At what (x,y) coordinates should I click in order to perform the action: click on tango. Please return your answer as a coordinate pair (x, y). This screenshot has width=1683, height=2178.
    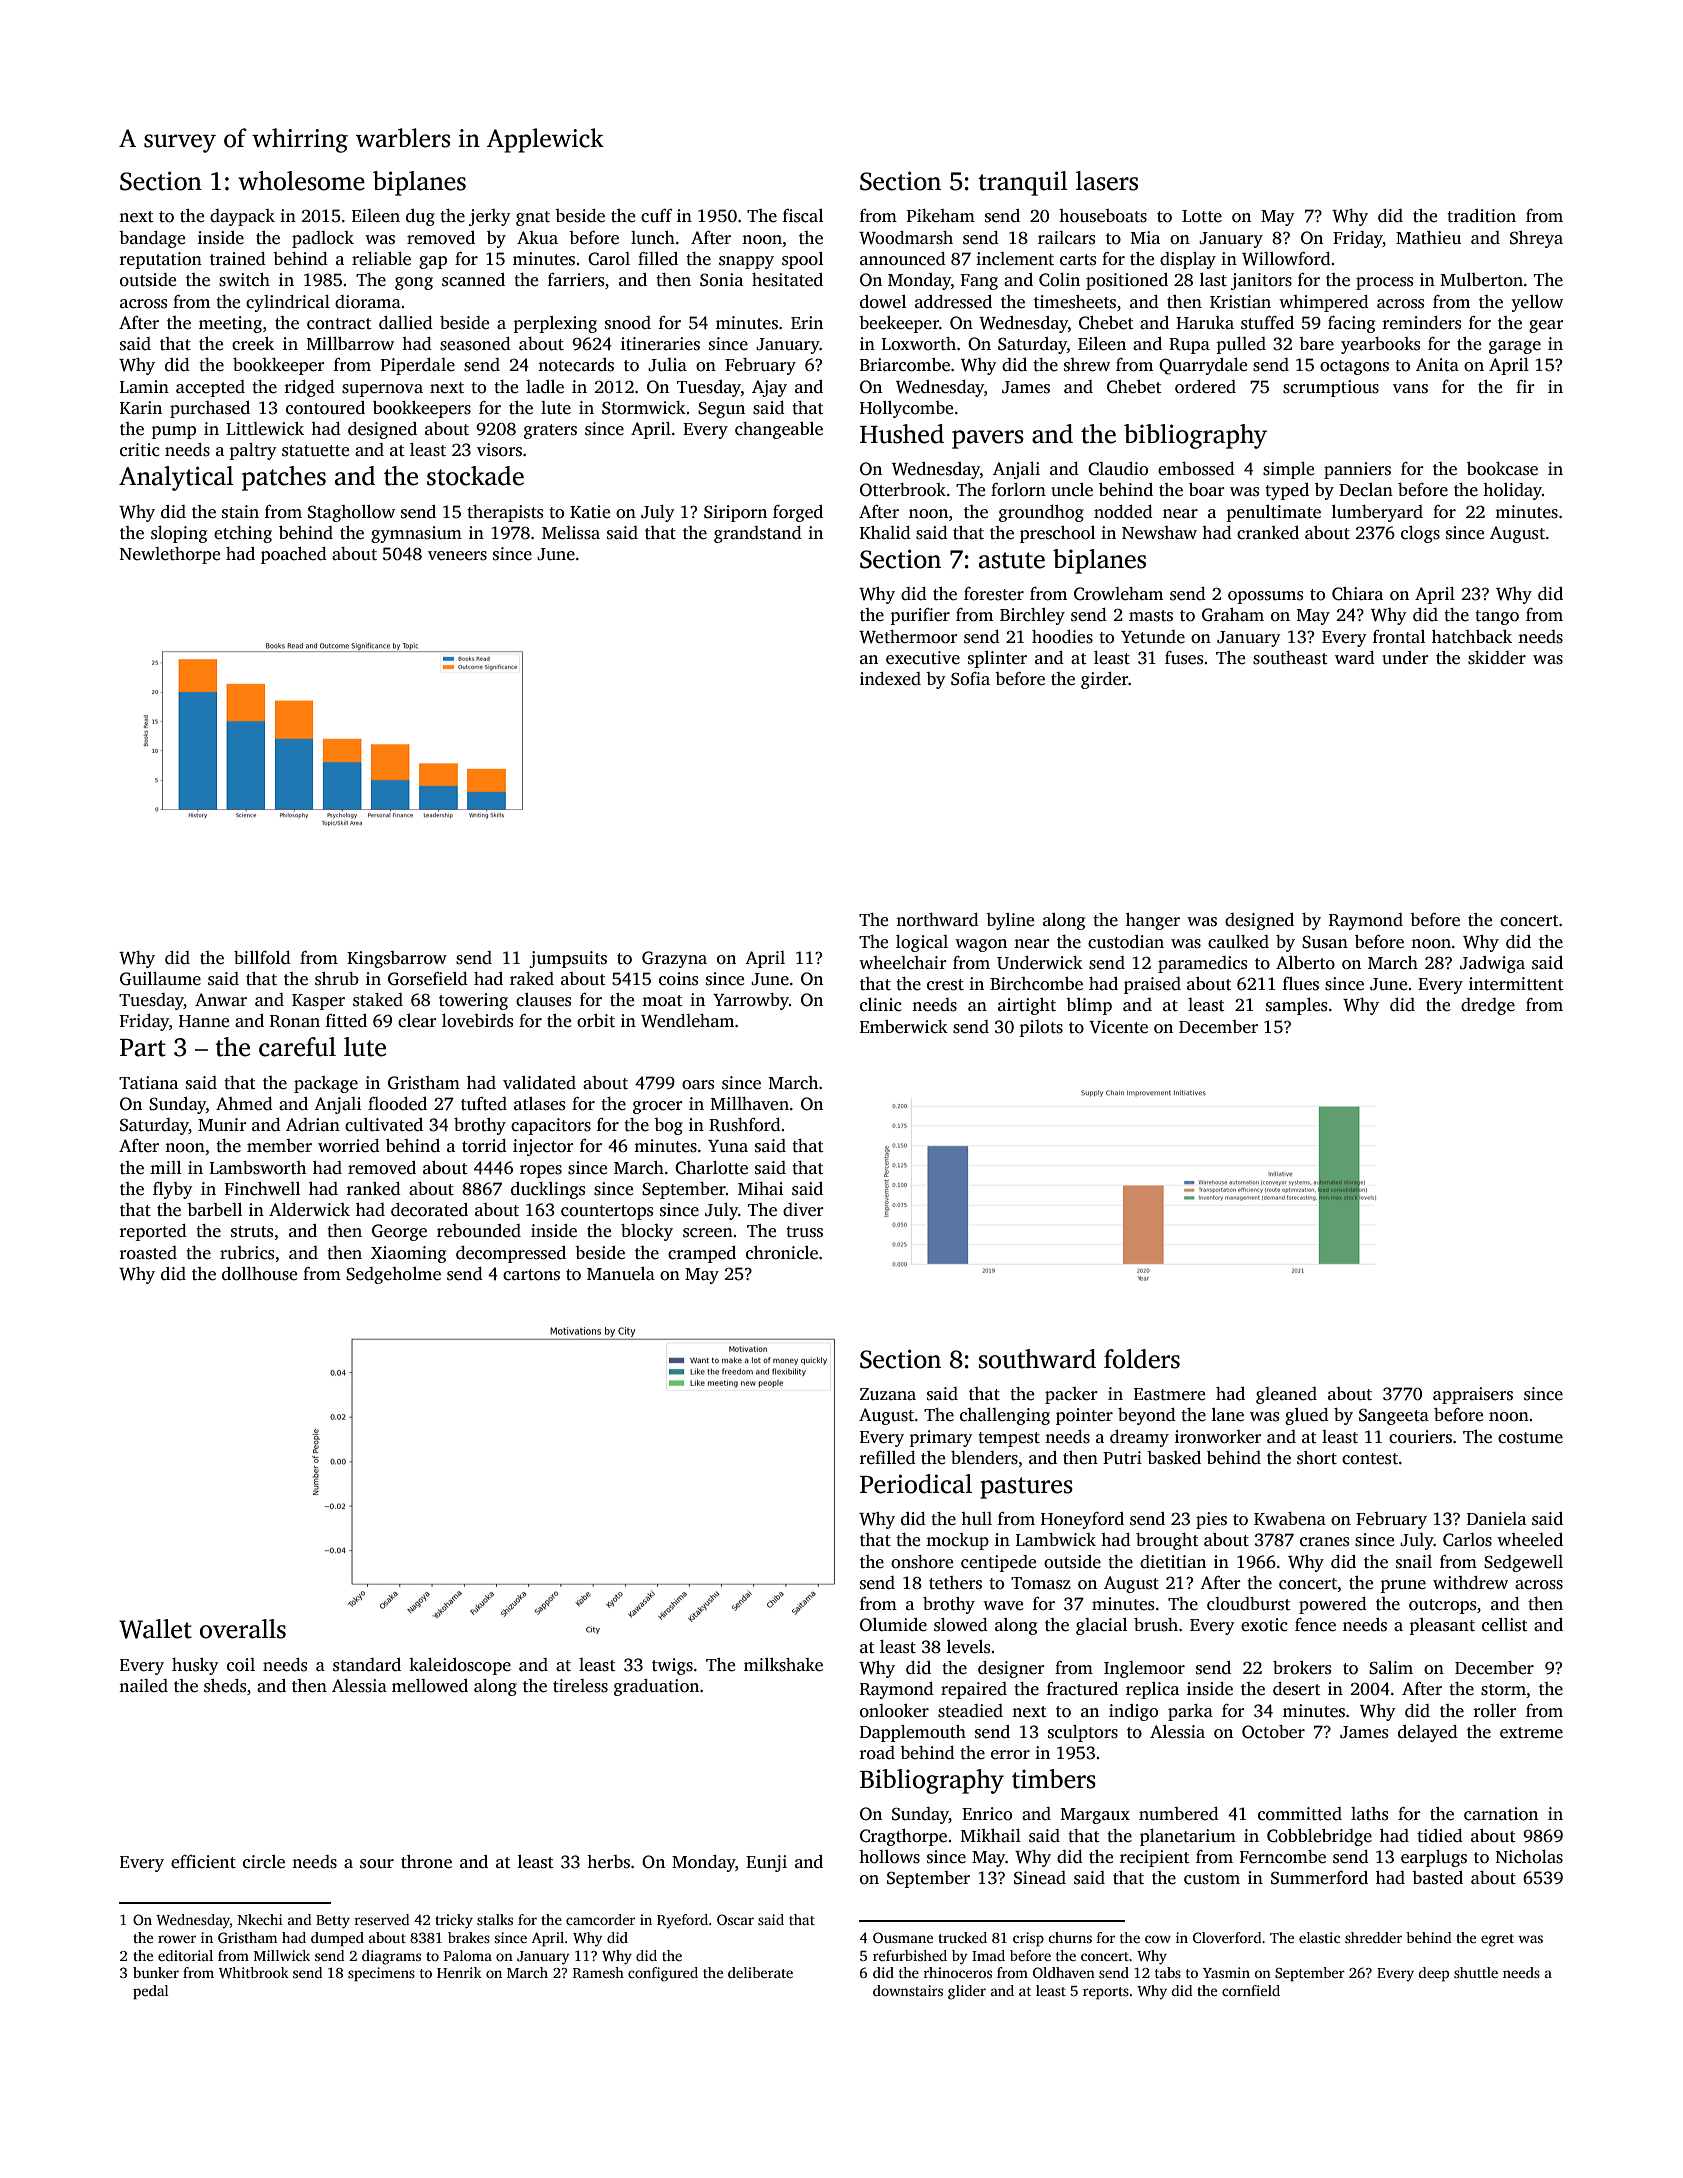
    Looking at the image, I should click on (1497, 617).
